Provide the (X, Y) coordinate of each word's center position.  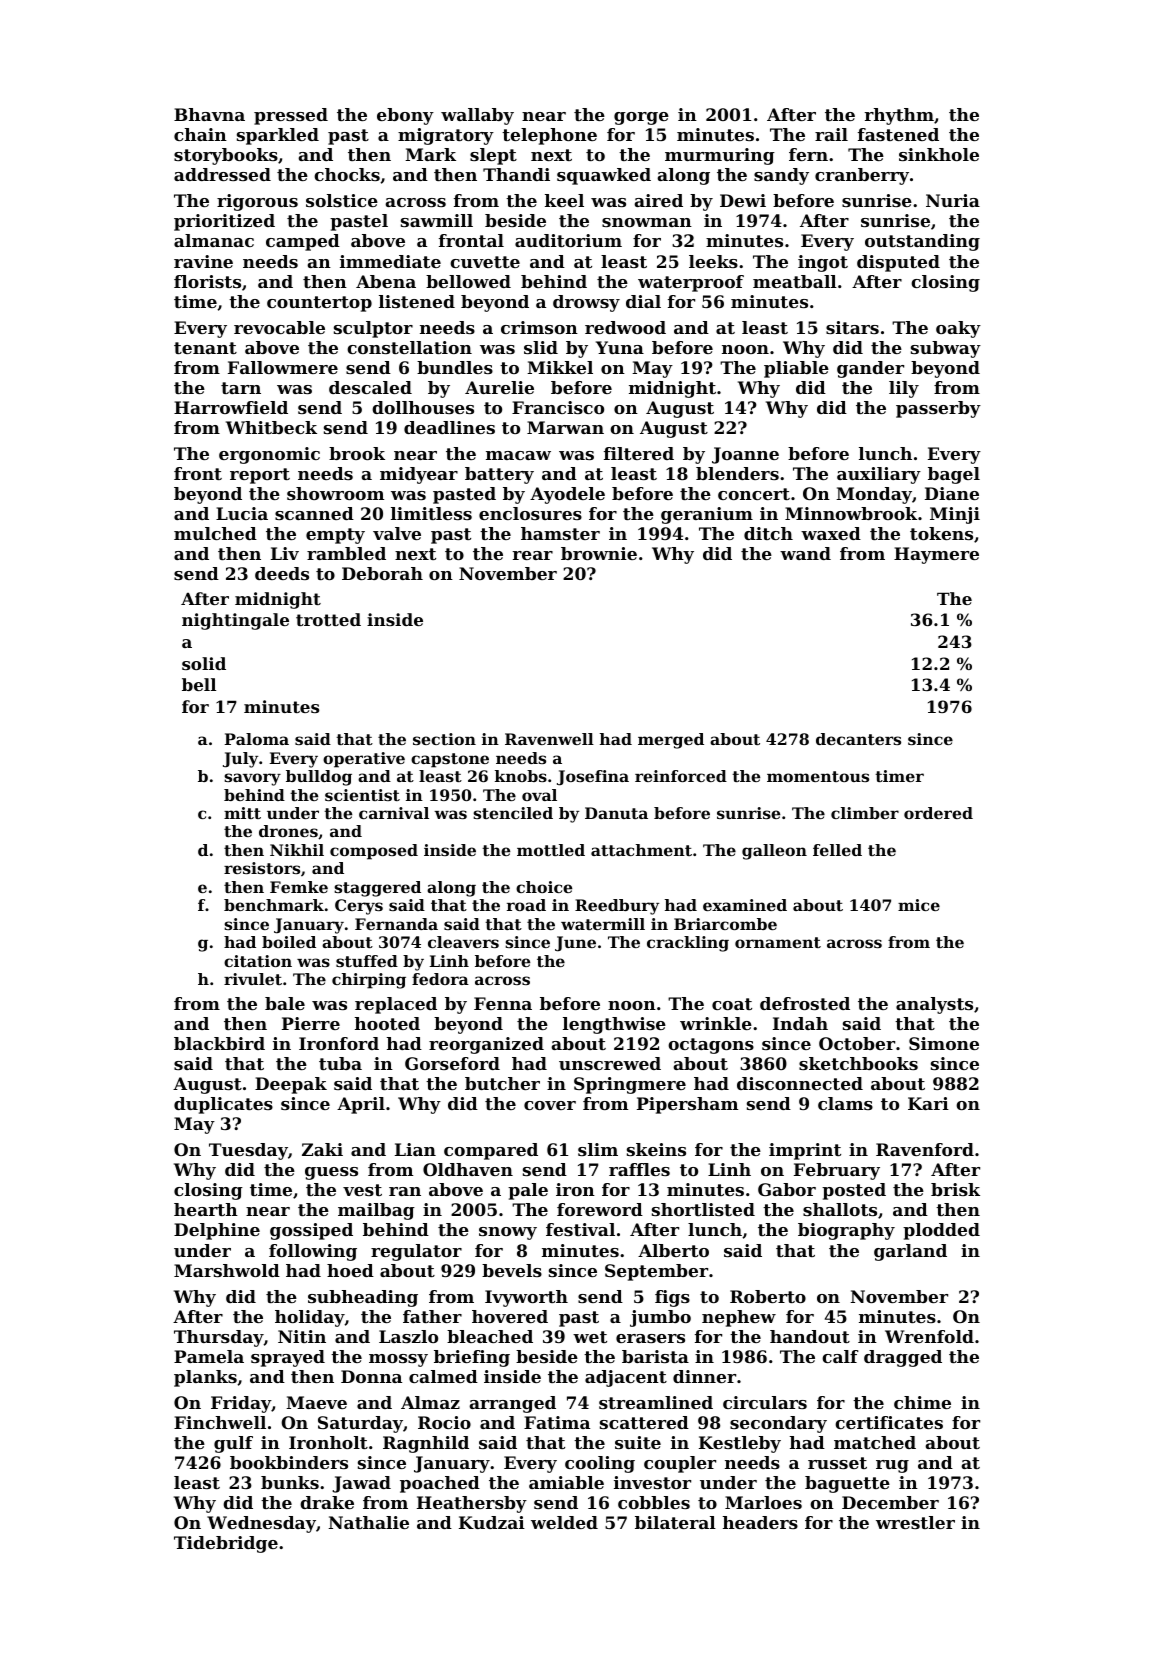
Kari (928, 1103)
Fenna (503, 1003)
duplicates (223, 1105)
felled (837, 850)
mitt (242, 813)
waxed (831, 533)
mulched (215, 533)
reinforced (681, 776)
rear (533, 555)
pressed (291, 116)
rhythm (899, 116)
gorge (641, 118)
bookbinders (289, 1462)
